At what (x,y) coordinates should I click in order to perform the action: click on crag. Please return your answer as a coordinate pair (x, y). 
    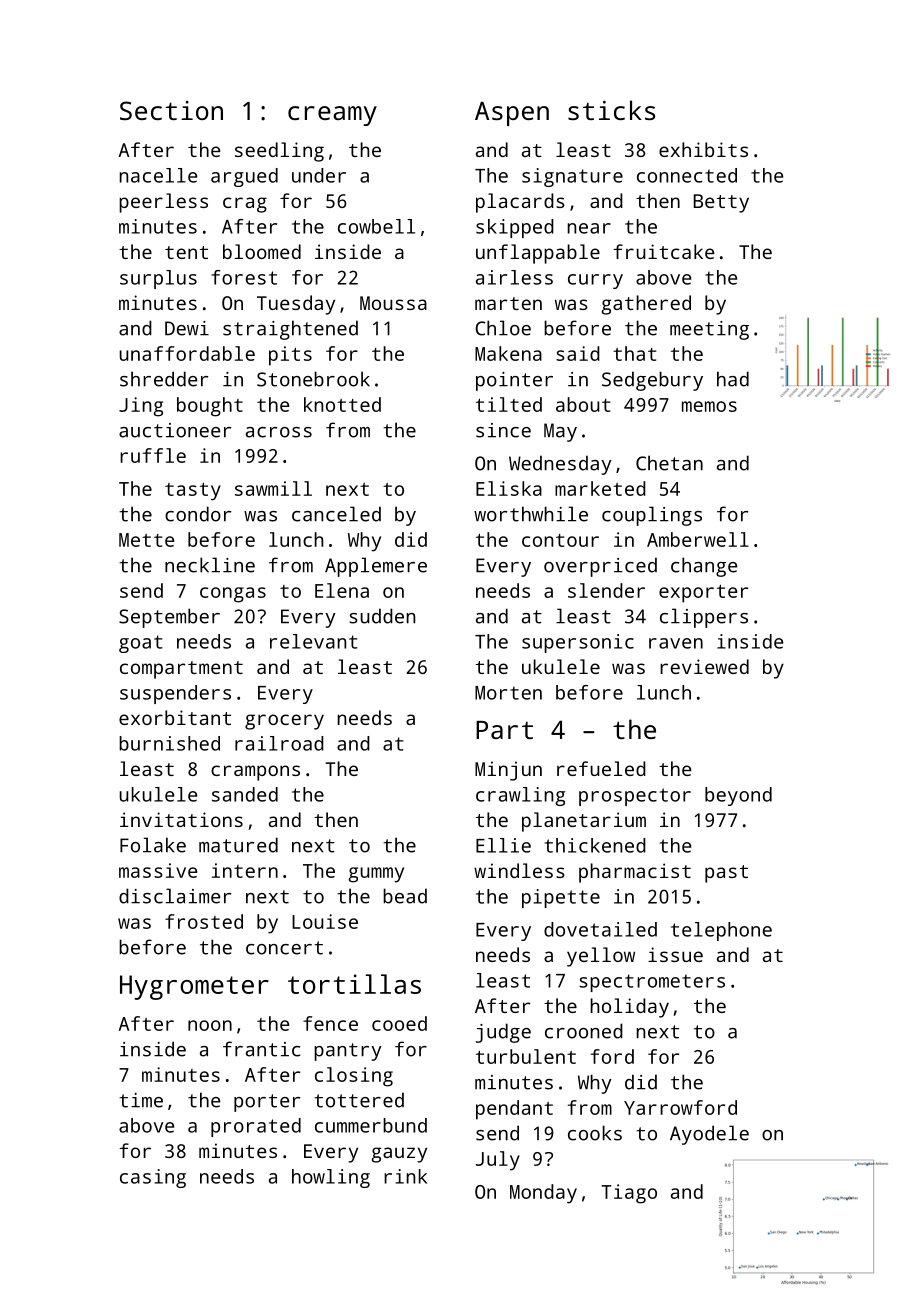
    Looking at the image, I should click on (245, 205).
